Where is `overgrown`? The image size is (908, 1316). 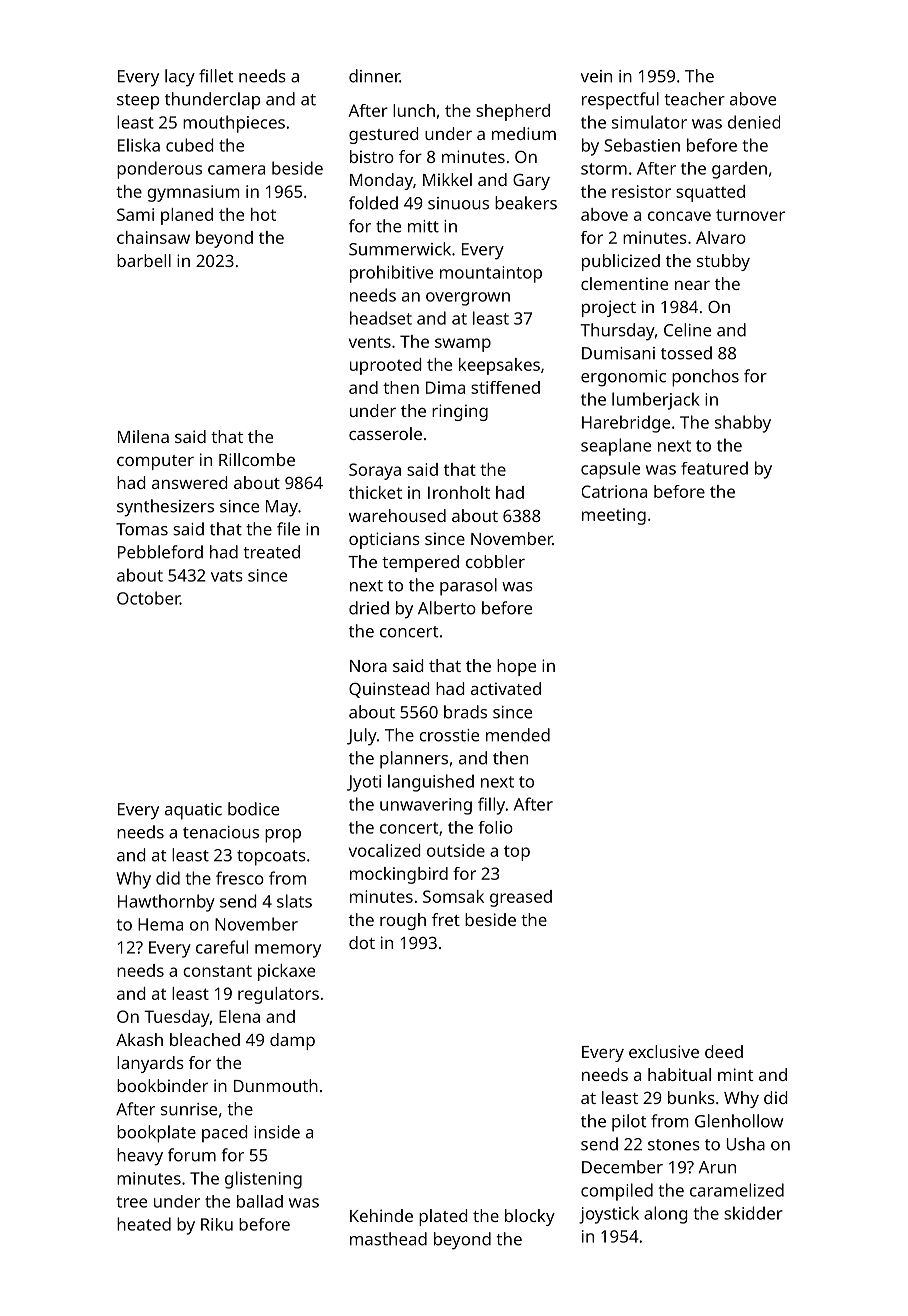 overgrown is located at coordinates (468, 299).
